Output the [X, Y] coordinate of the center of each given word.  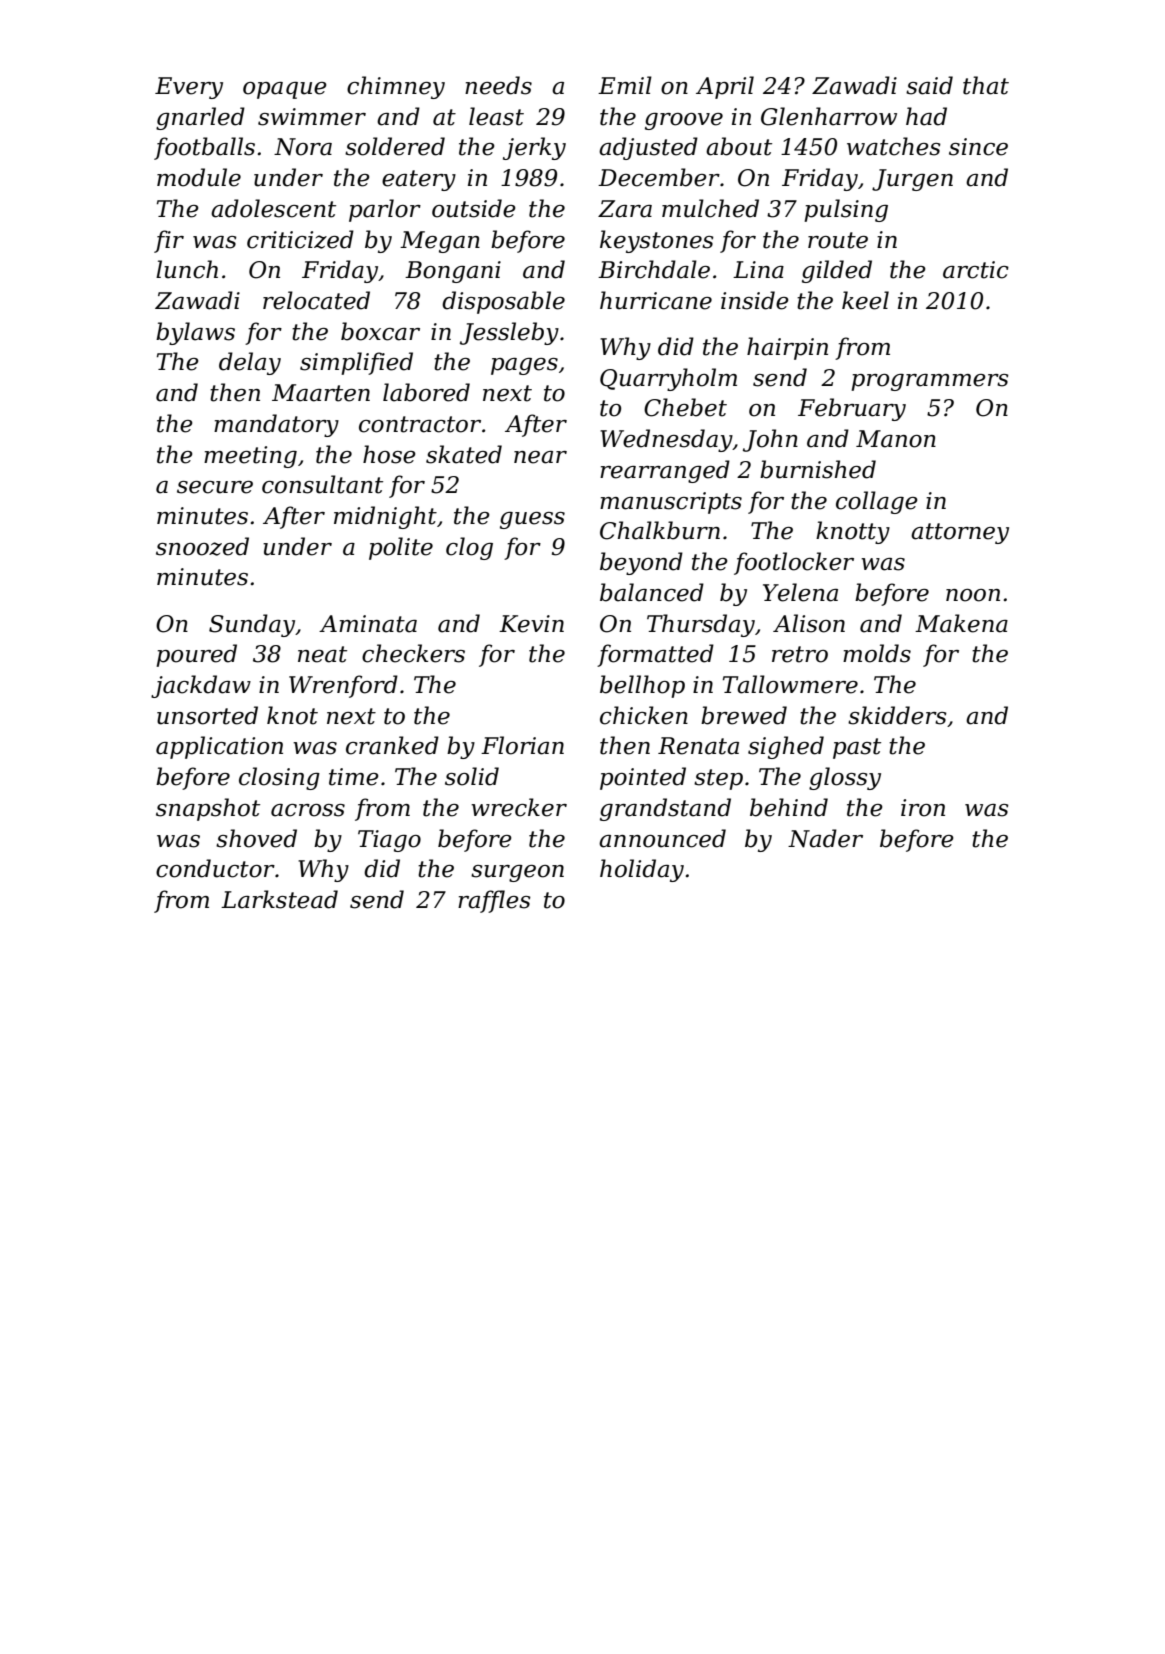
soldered [395, 146]
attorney [960, 533]
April [725, 87]
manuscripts [671, 503]
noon [973, 595]
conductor [215, 868]
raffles [494, 901]
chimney [396, 87]
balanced [652, 592]
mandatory [276, 425]
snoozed [202, 546]
